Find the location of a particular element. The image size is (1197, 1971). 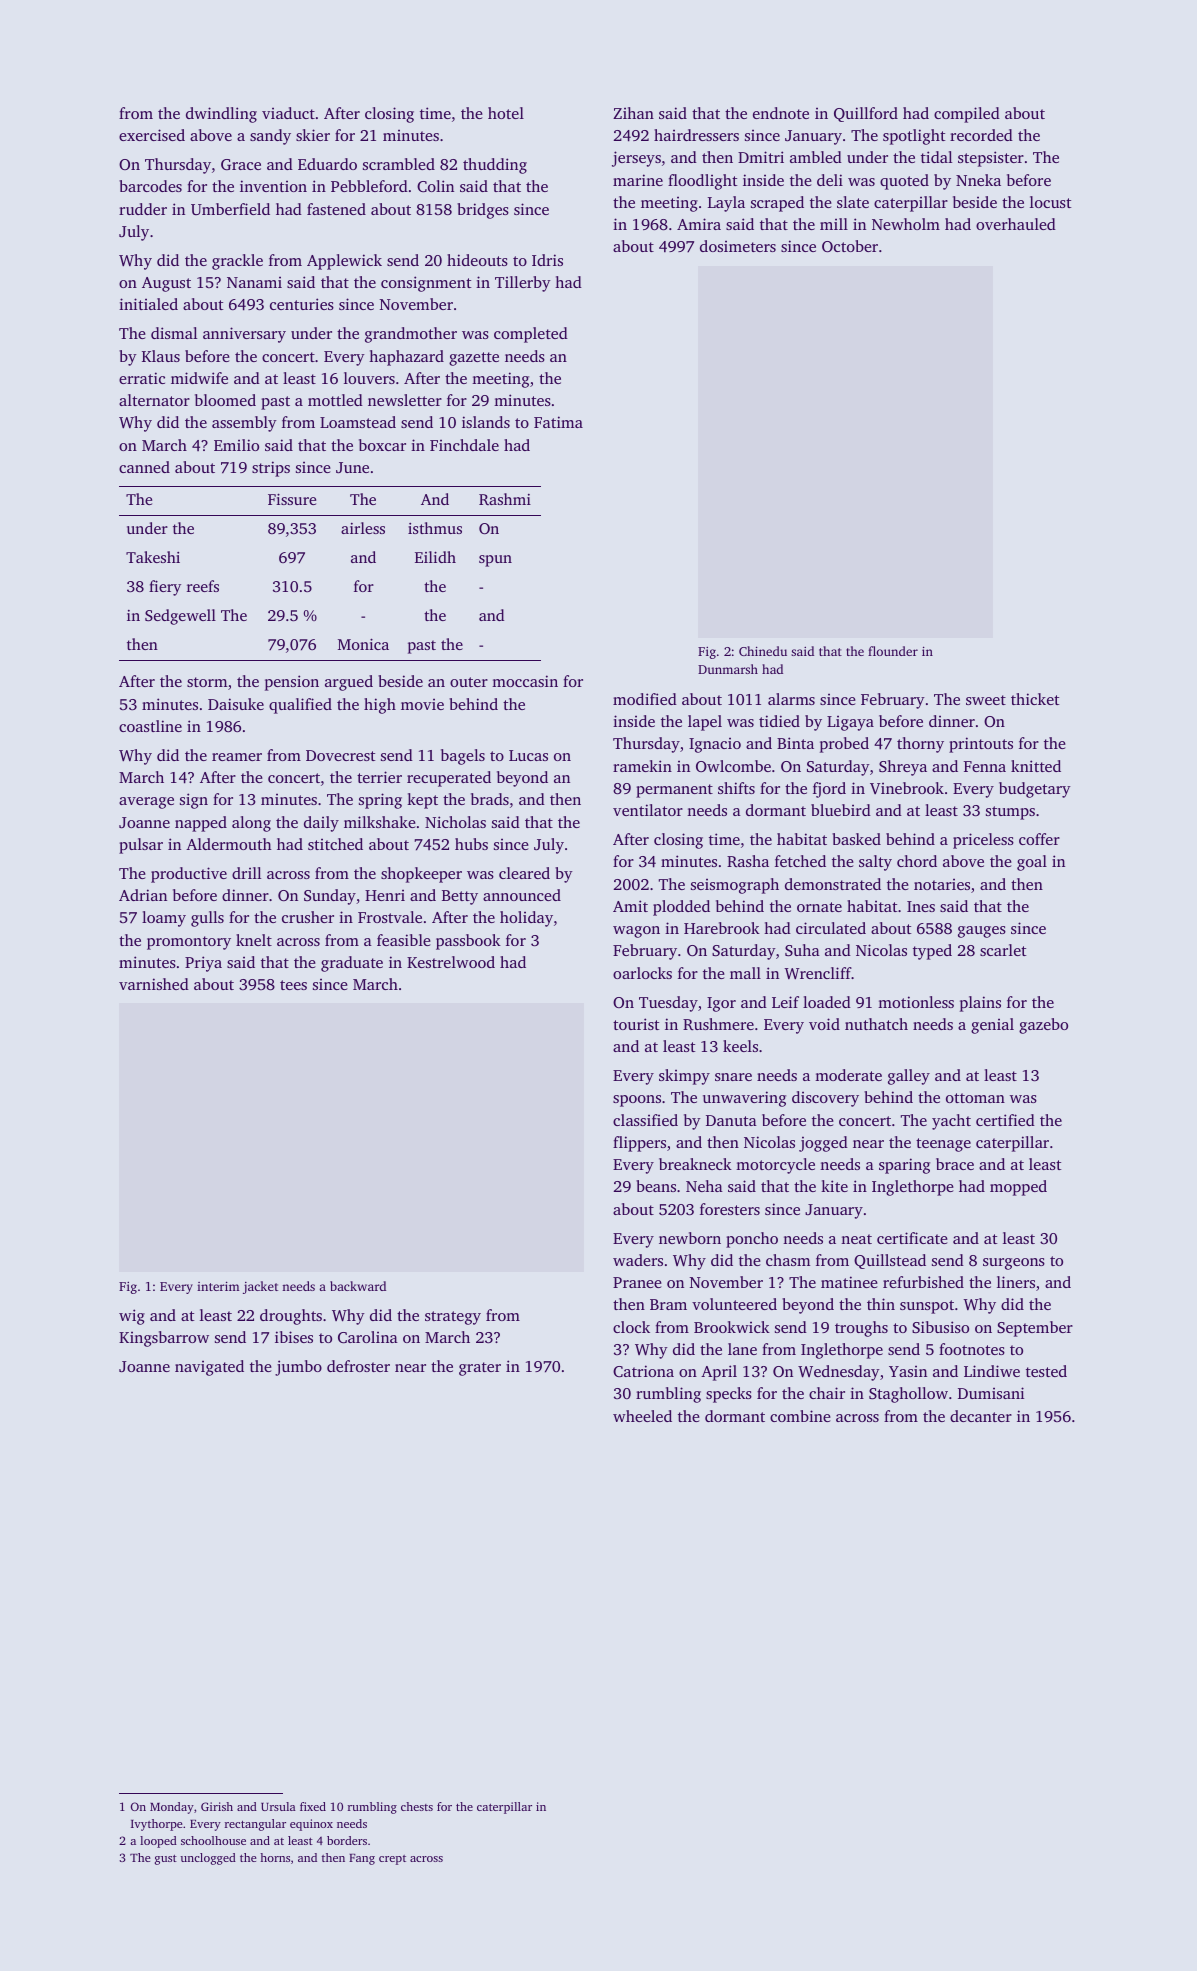

flippers is located at coordinates (639, 1144).
